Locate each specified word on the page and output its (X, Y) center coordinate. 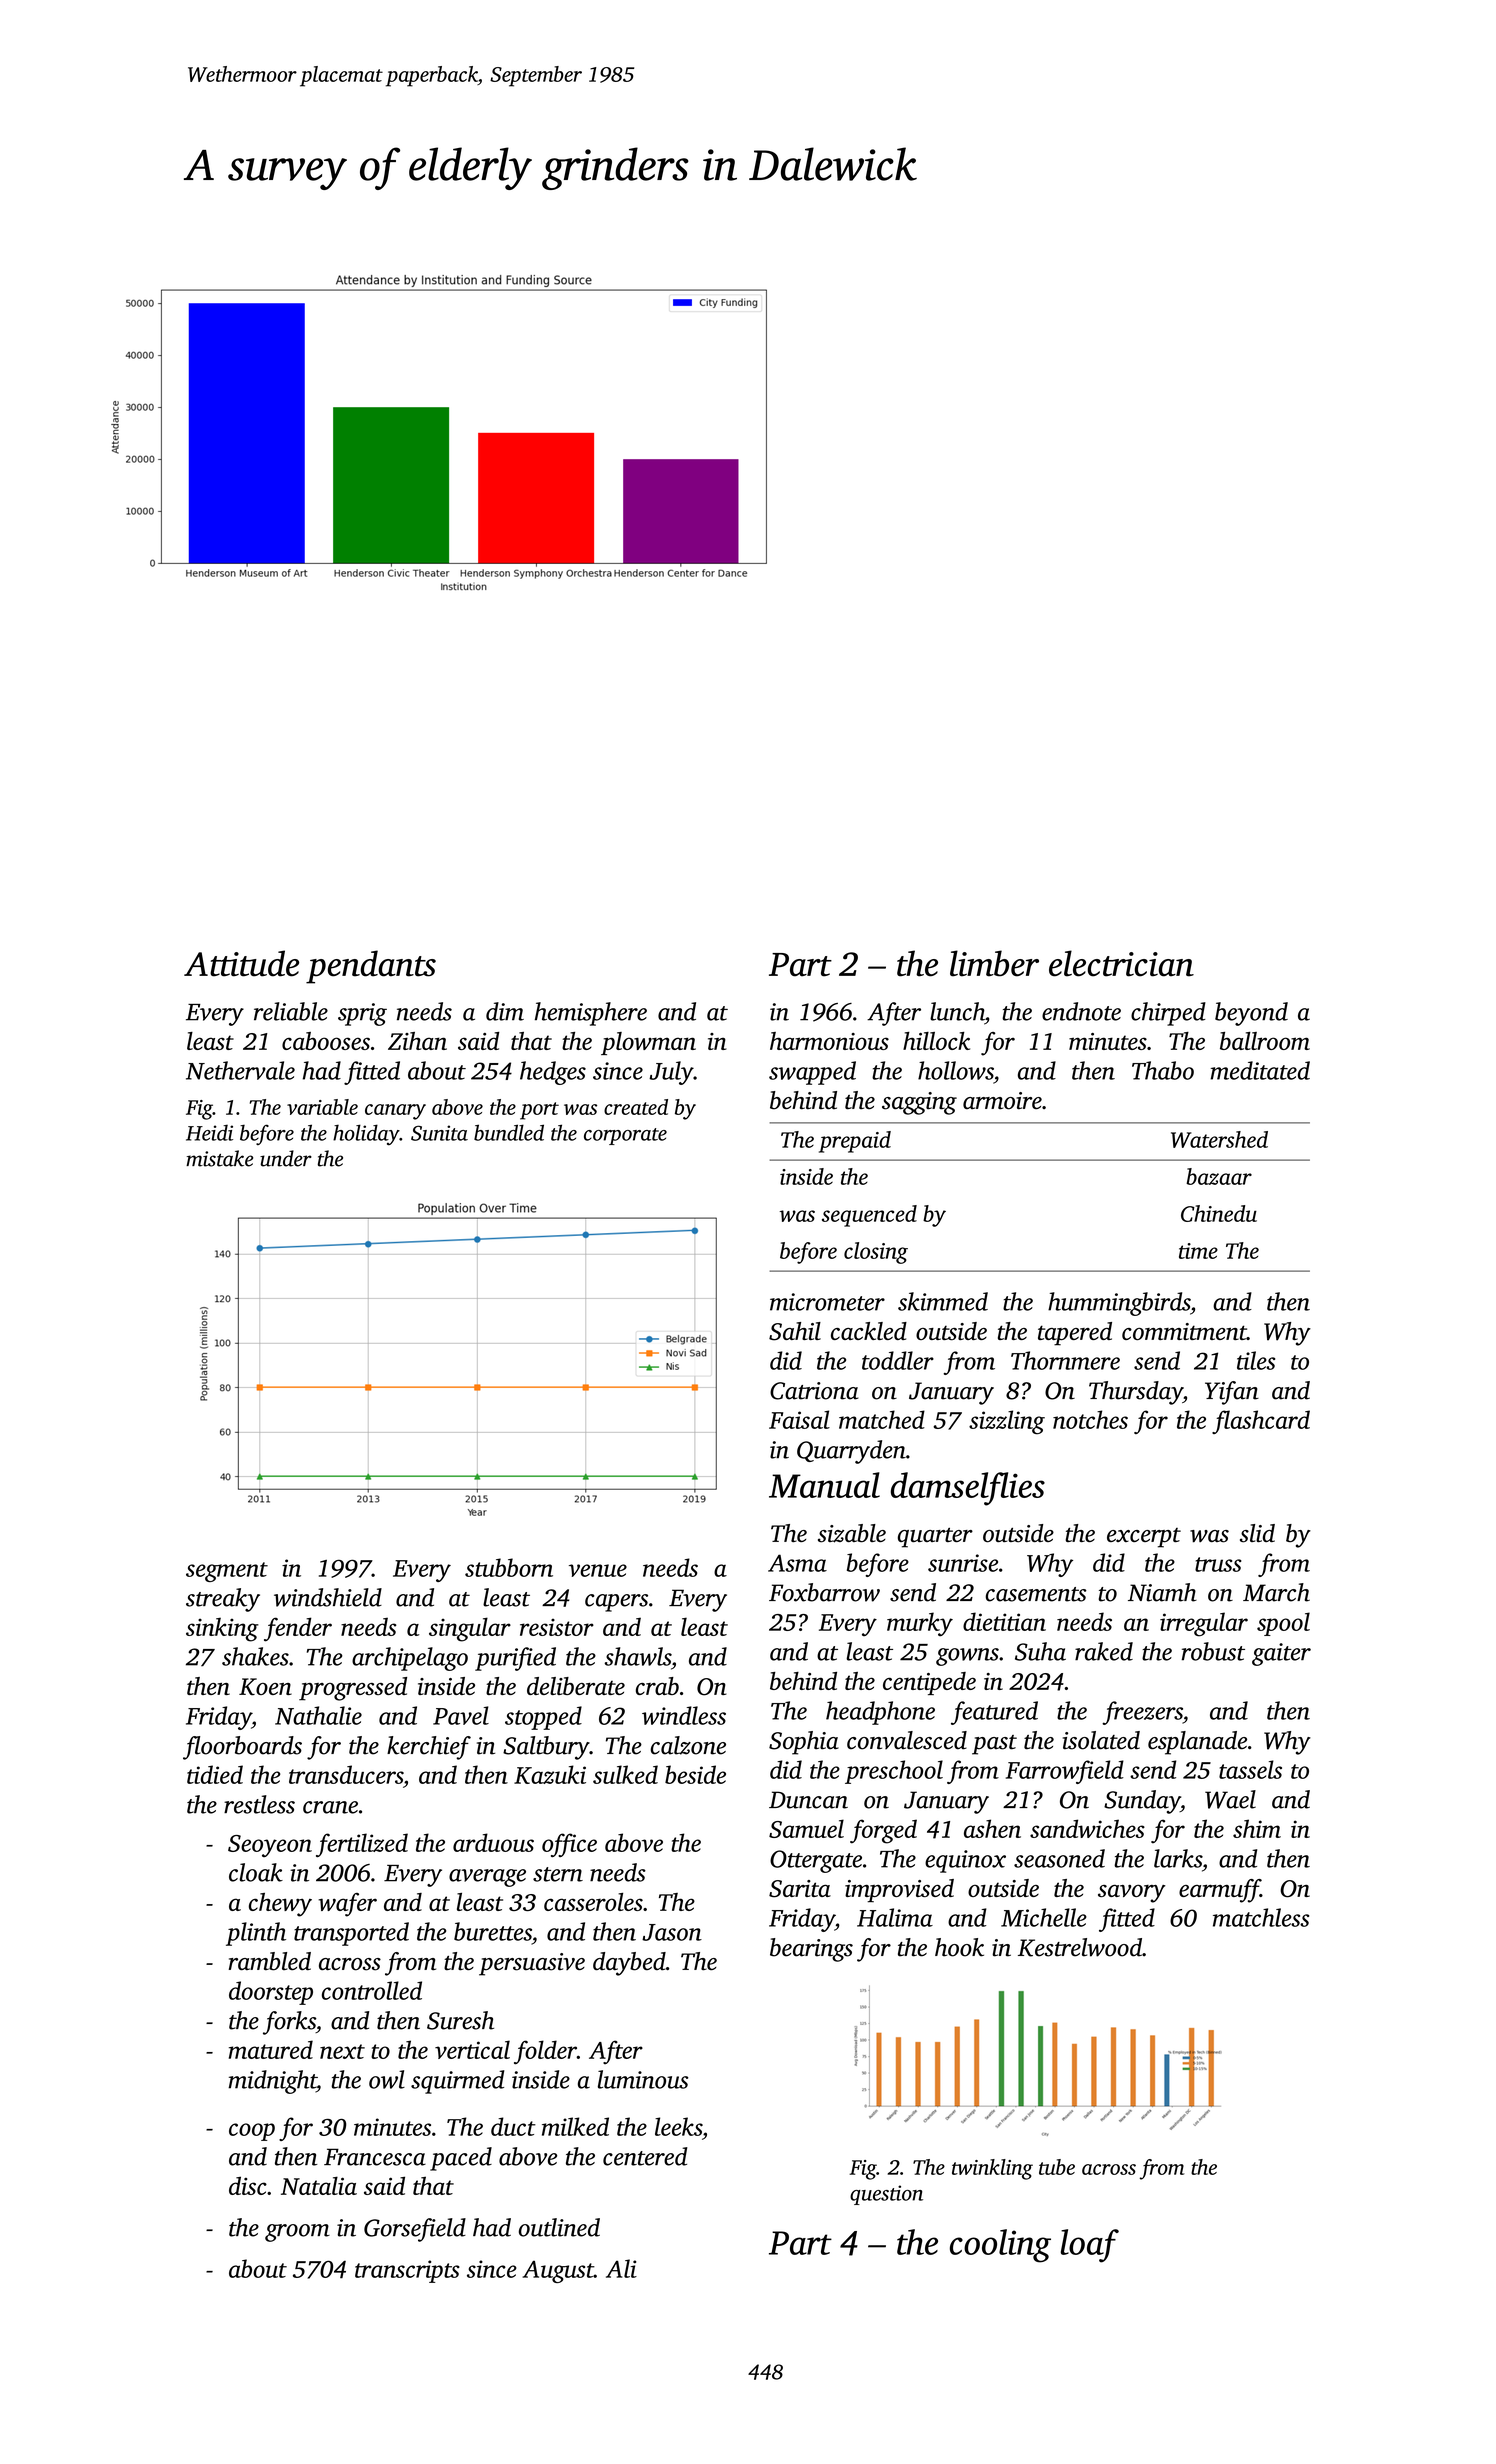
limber (994, 963)
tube (1057, 2167)
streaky (223, 1600)
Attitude (241, 963)
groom (297, 2233)
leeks (678, 2126)
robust (1213, 1651)
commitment (1184, 1331)
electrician (1121, 963)
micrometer (827, 1302)
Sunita (439, 1133)
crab (657, 1686)
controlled (372, 1990)
